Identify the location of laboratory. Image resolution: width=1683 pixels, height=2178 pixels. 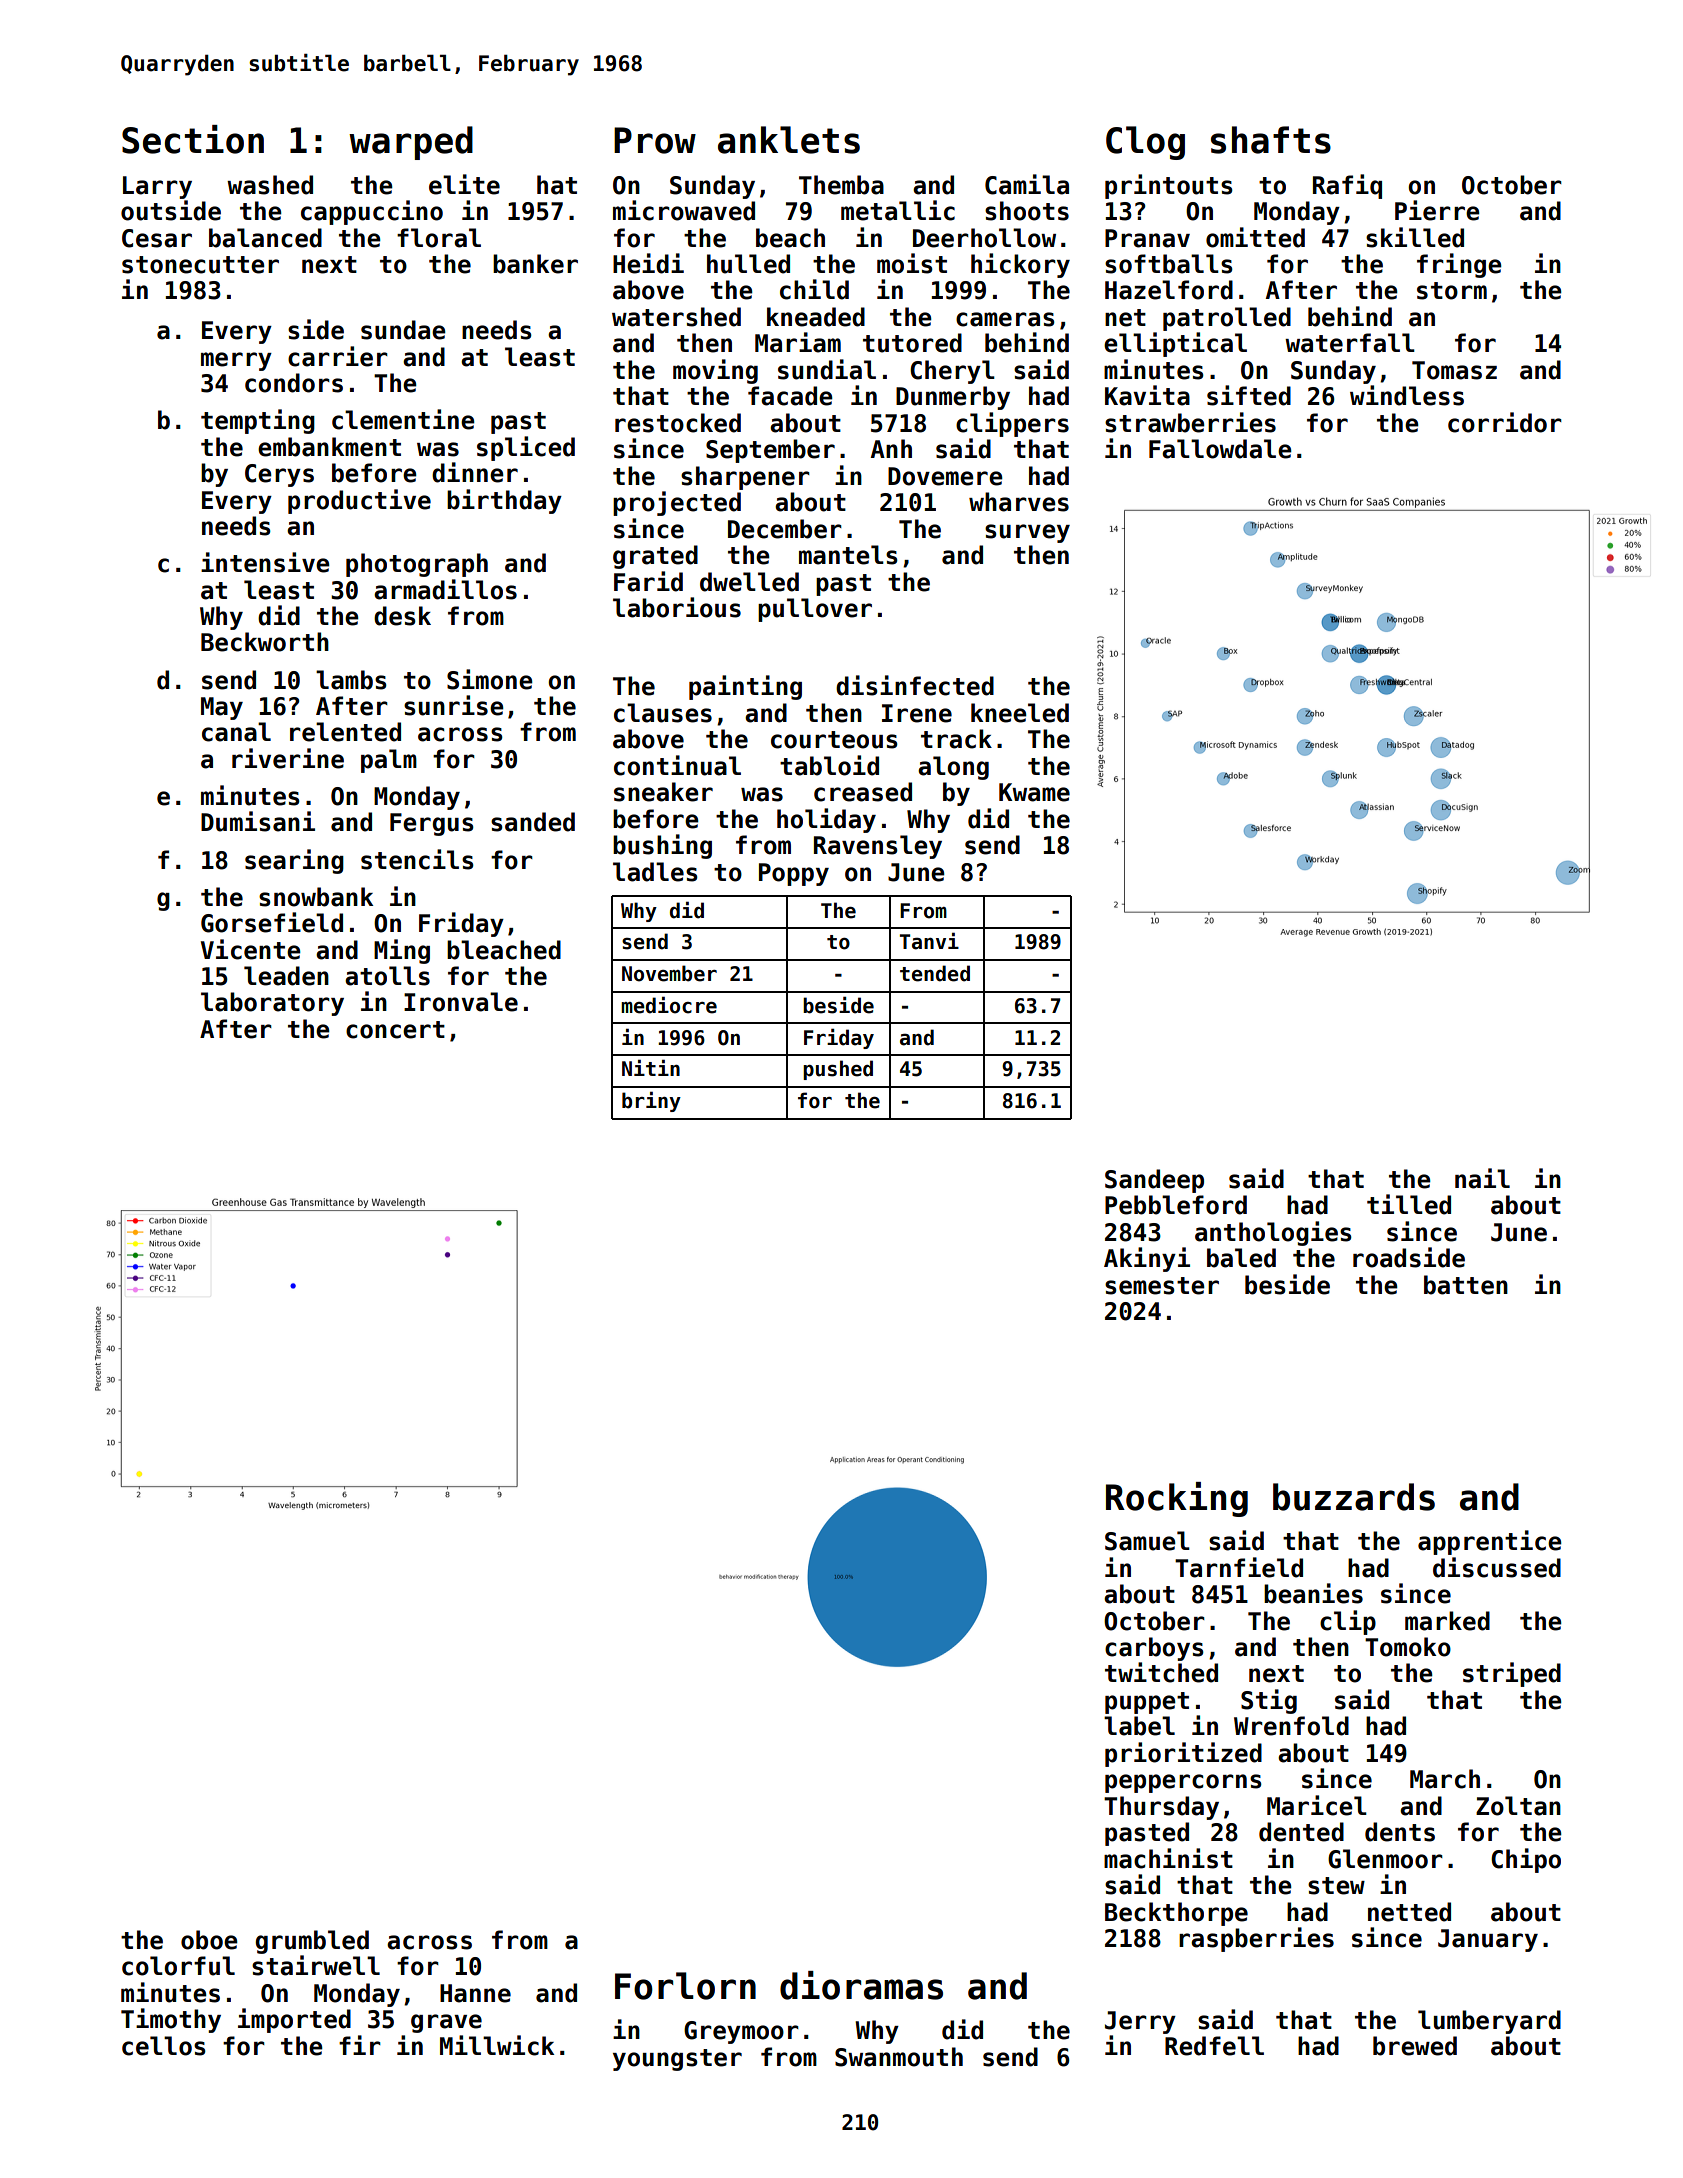
(272, 1004).
